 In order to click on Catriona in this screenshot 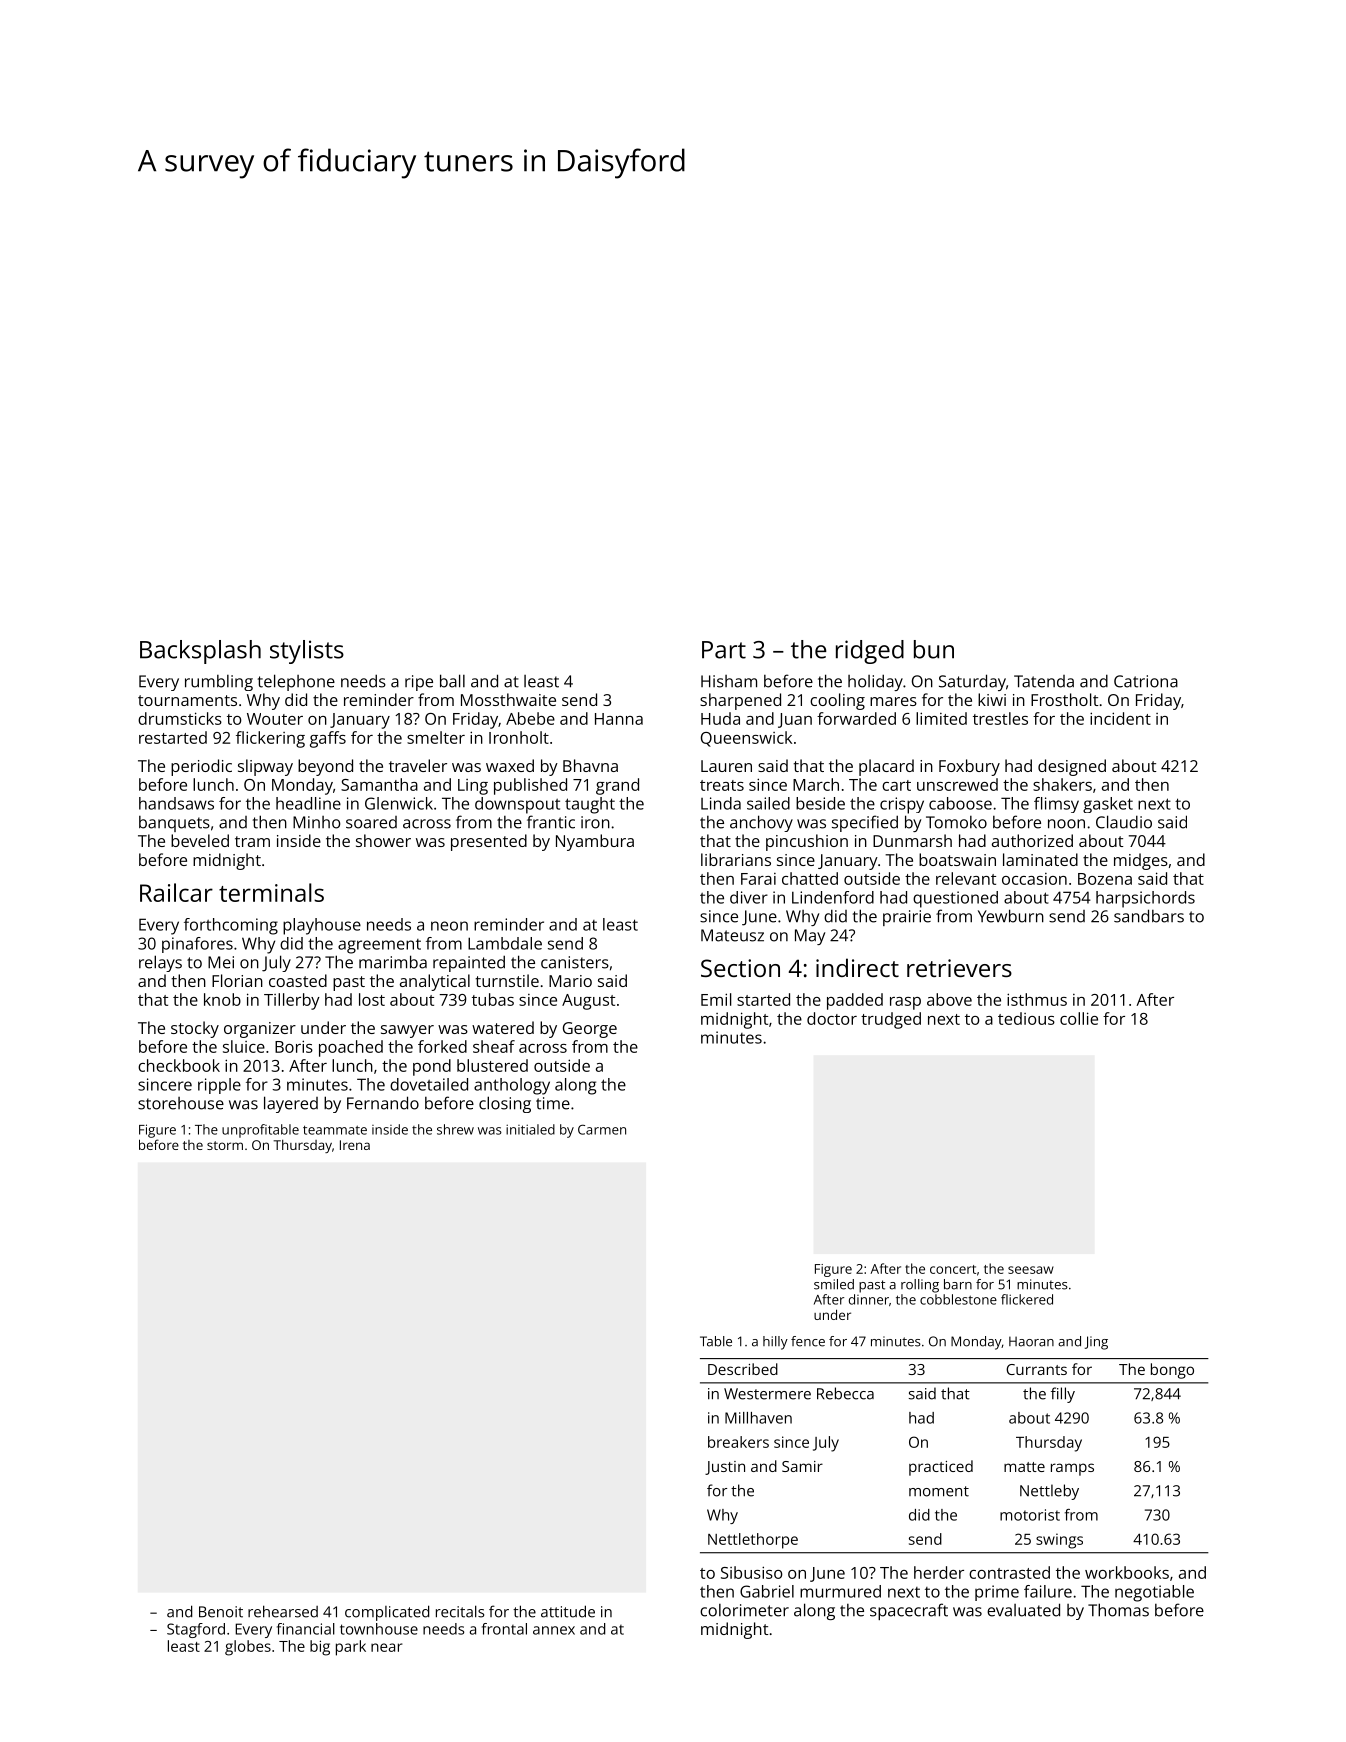, I will do `click(1146, 681)`.
